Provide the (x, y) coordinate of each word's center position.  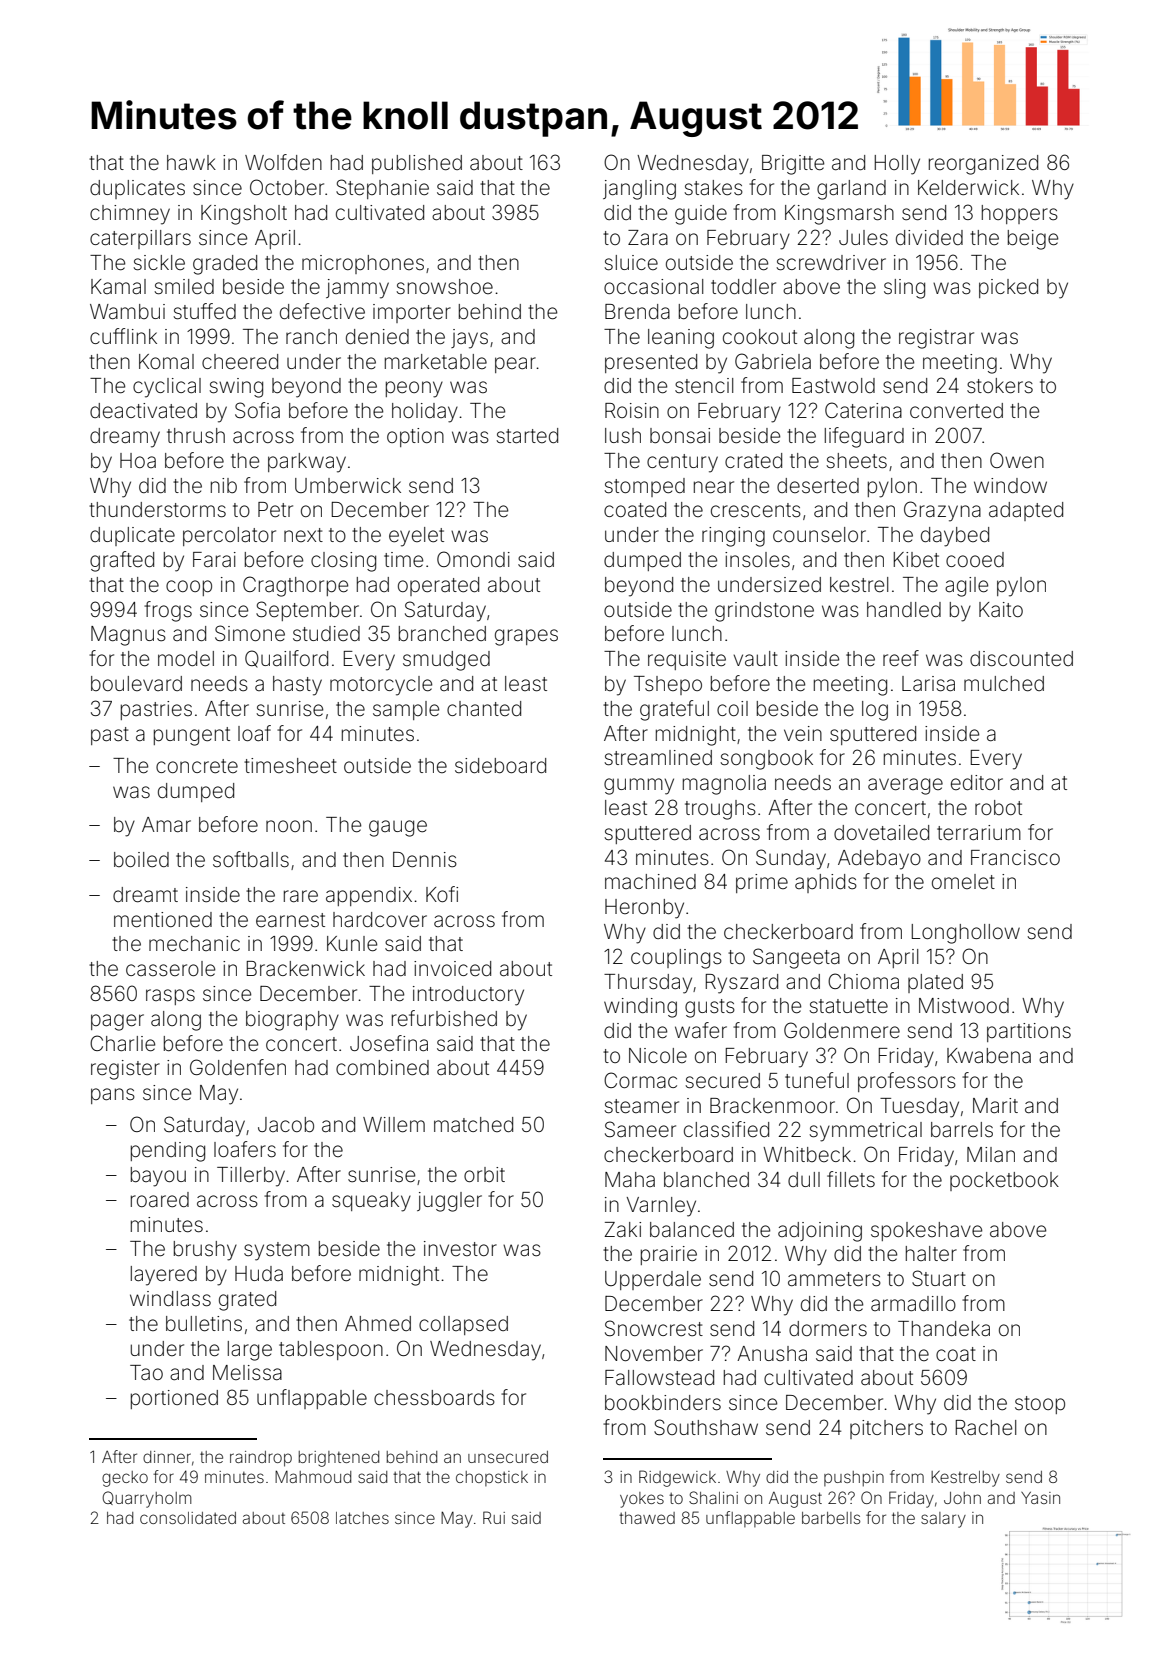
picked (1008, 288)
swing (236, 388)
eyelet (416, 537)
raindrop (261, 1459)
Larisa (928, 684)
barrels (962, 1129)
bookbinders (663, 1403)
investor (460, 1248)
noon (289, 826)
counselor (819, 534)
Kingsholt (244, 215)
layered (164, 1276)
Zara (648, 237)
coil (732, 708)
